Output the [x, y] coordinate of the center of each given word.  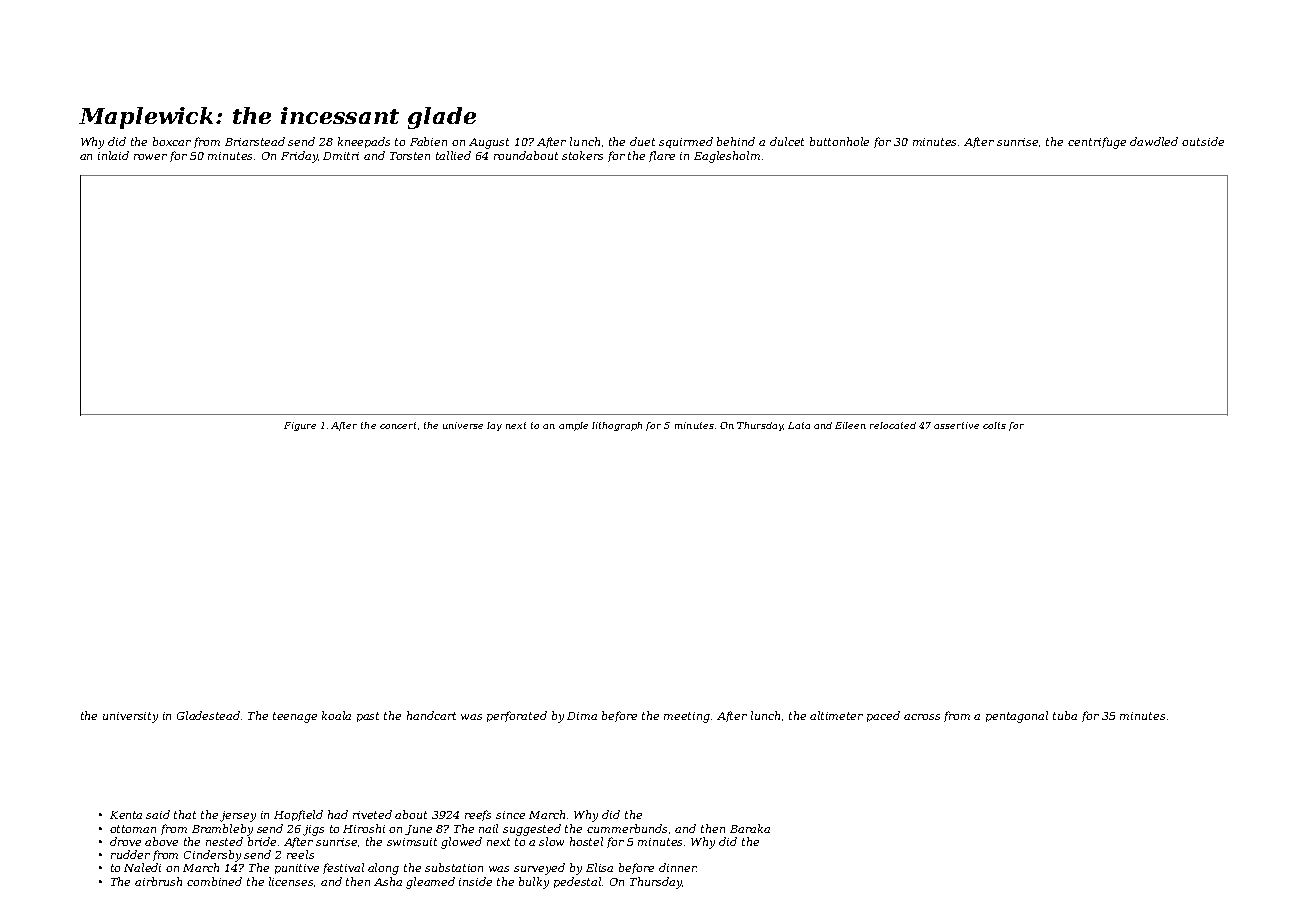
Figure [300, 426]
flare [662, 156]
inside [475, 881]
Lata [799, 425]
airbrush [158, 881]
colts [994, 425]
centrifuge [1097, 143]
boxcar [172, 141]
